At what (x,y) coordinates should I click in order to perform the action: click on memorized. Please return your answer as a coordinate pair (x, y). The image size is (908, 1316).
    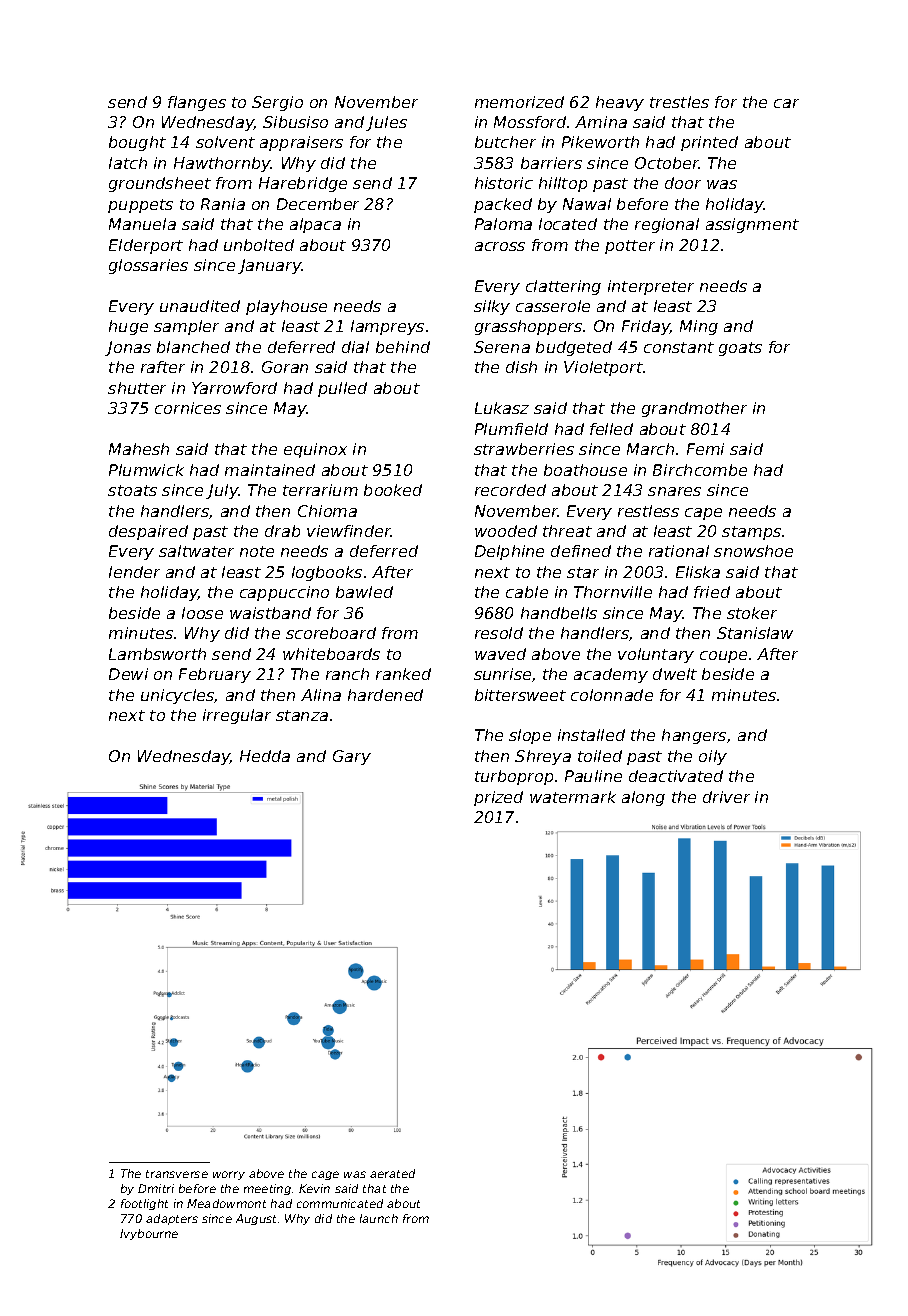
    Looking at the image, I should click on (519, 102).
